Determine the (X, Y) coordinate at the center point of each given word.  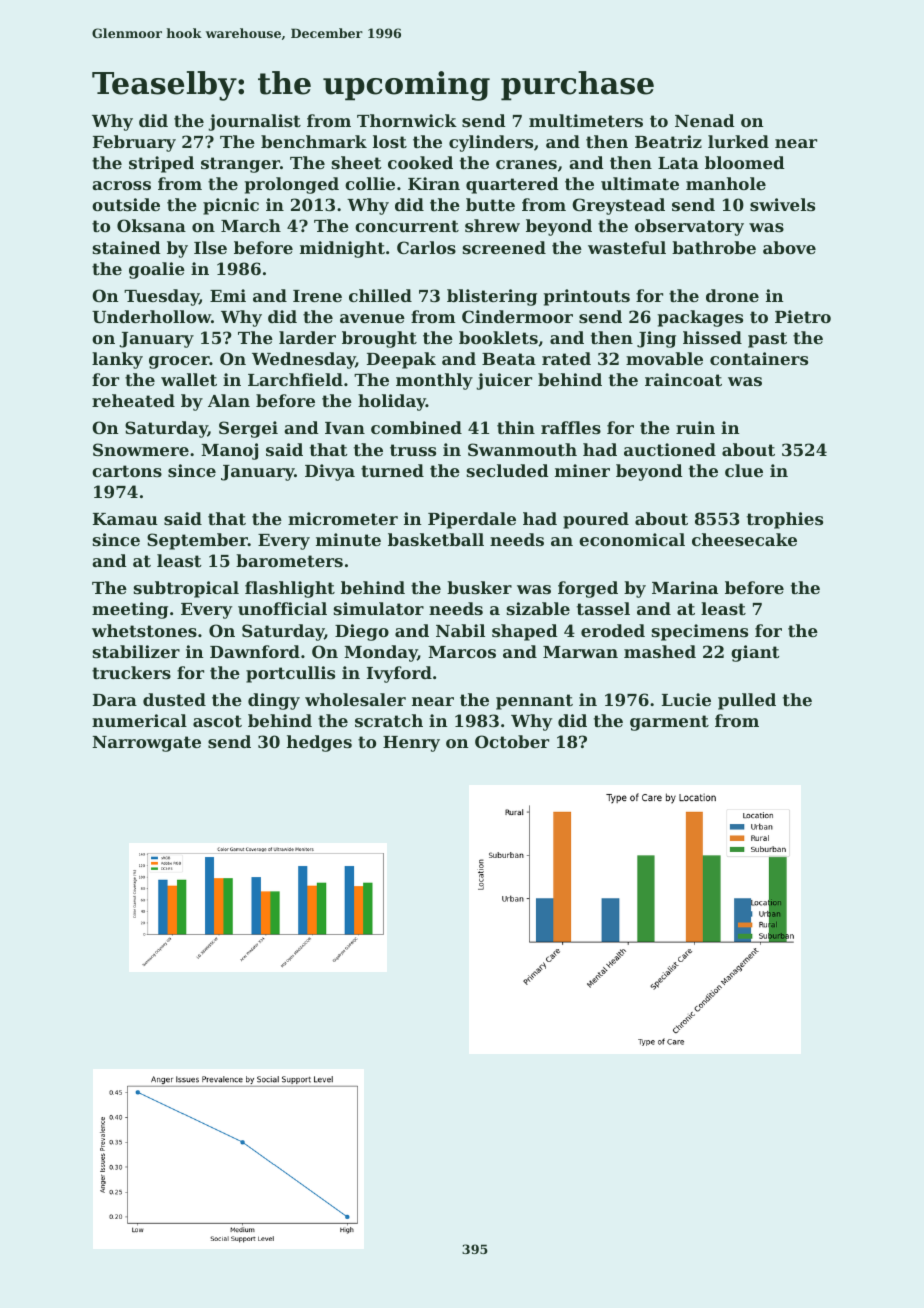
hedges (319, 743)
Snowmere (141, 449)
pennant (534, 702)
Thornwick (407, 120)
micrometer (343, 518)
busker (479, 587)
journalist (254, 122)
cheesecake (744, 539)
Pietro (803, 316)
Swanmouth (522, 449)
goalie (157, 270)
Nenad (705, 120)
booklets (498, 337)
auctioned (670, 449)
